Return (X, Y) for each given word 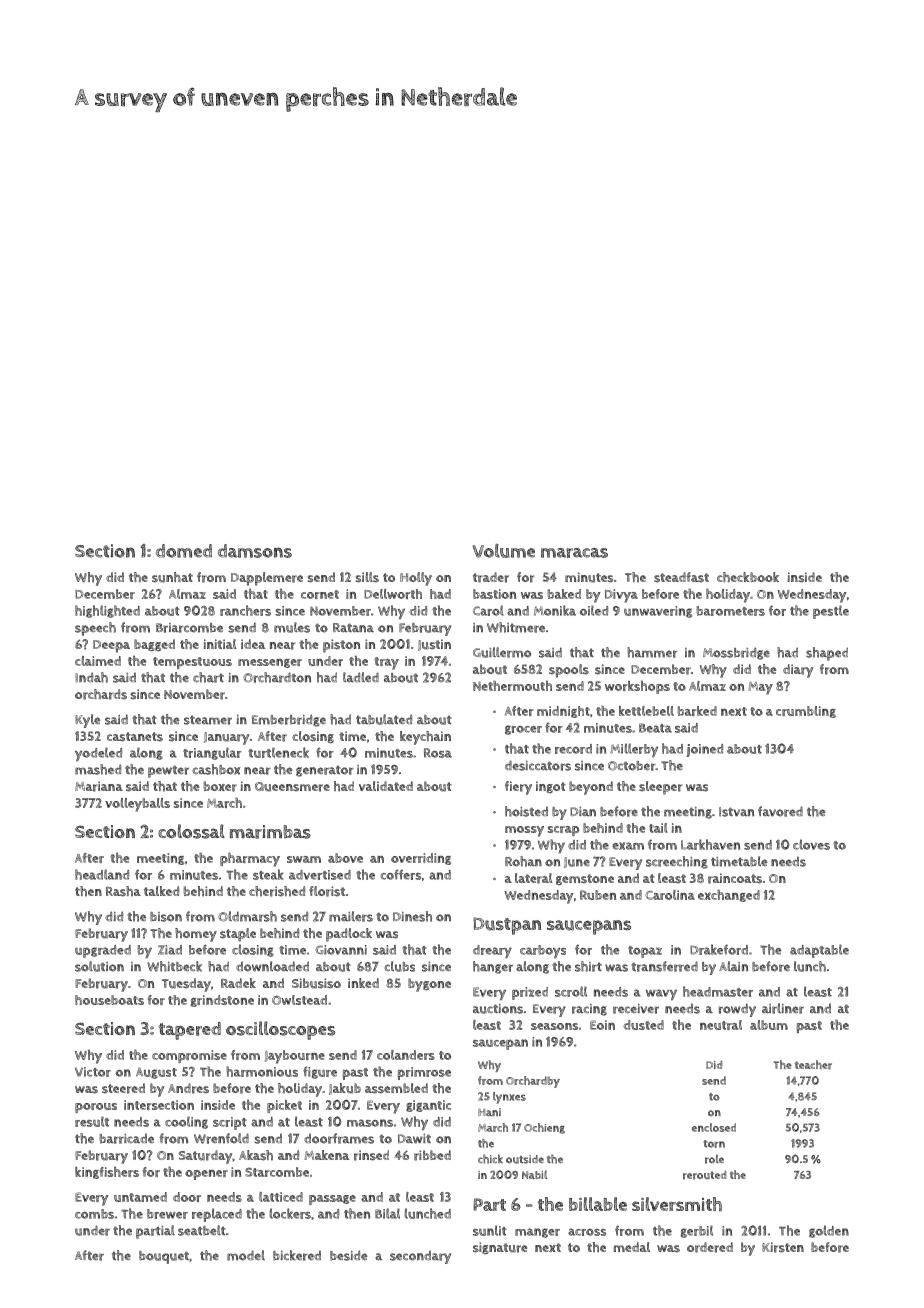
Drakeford (719, 949)
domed (184, 551)
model (246, 1255)
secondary (420, 1257)
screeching (677, 862)
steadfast (681, 577)
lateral (533, 878)
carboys (543, 951)
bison (166, 917)
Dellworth (393, 594)
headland (102, 874)
